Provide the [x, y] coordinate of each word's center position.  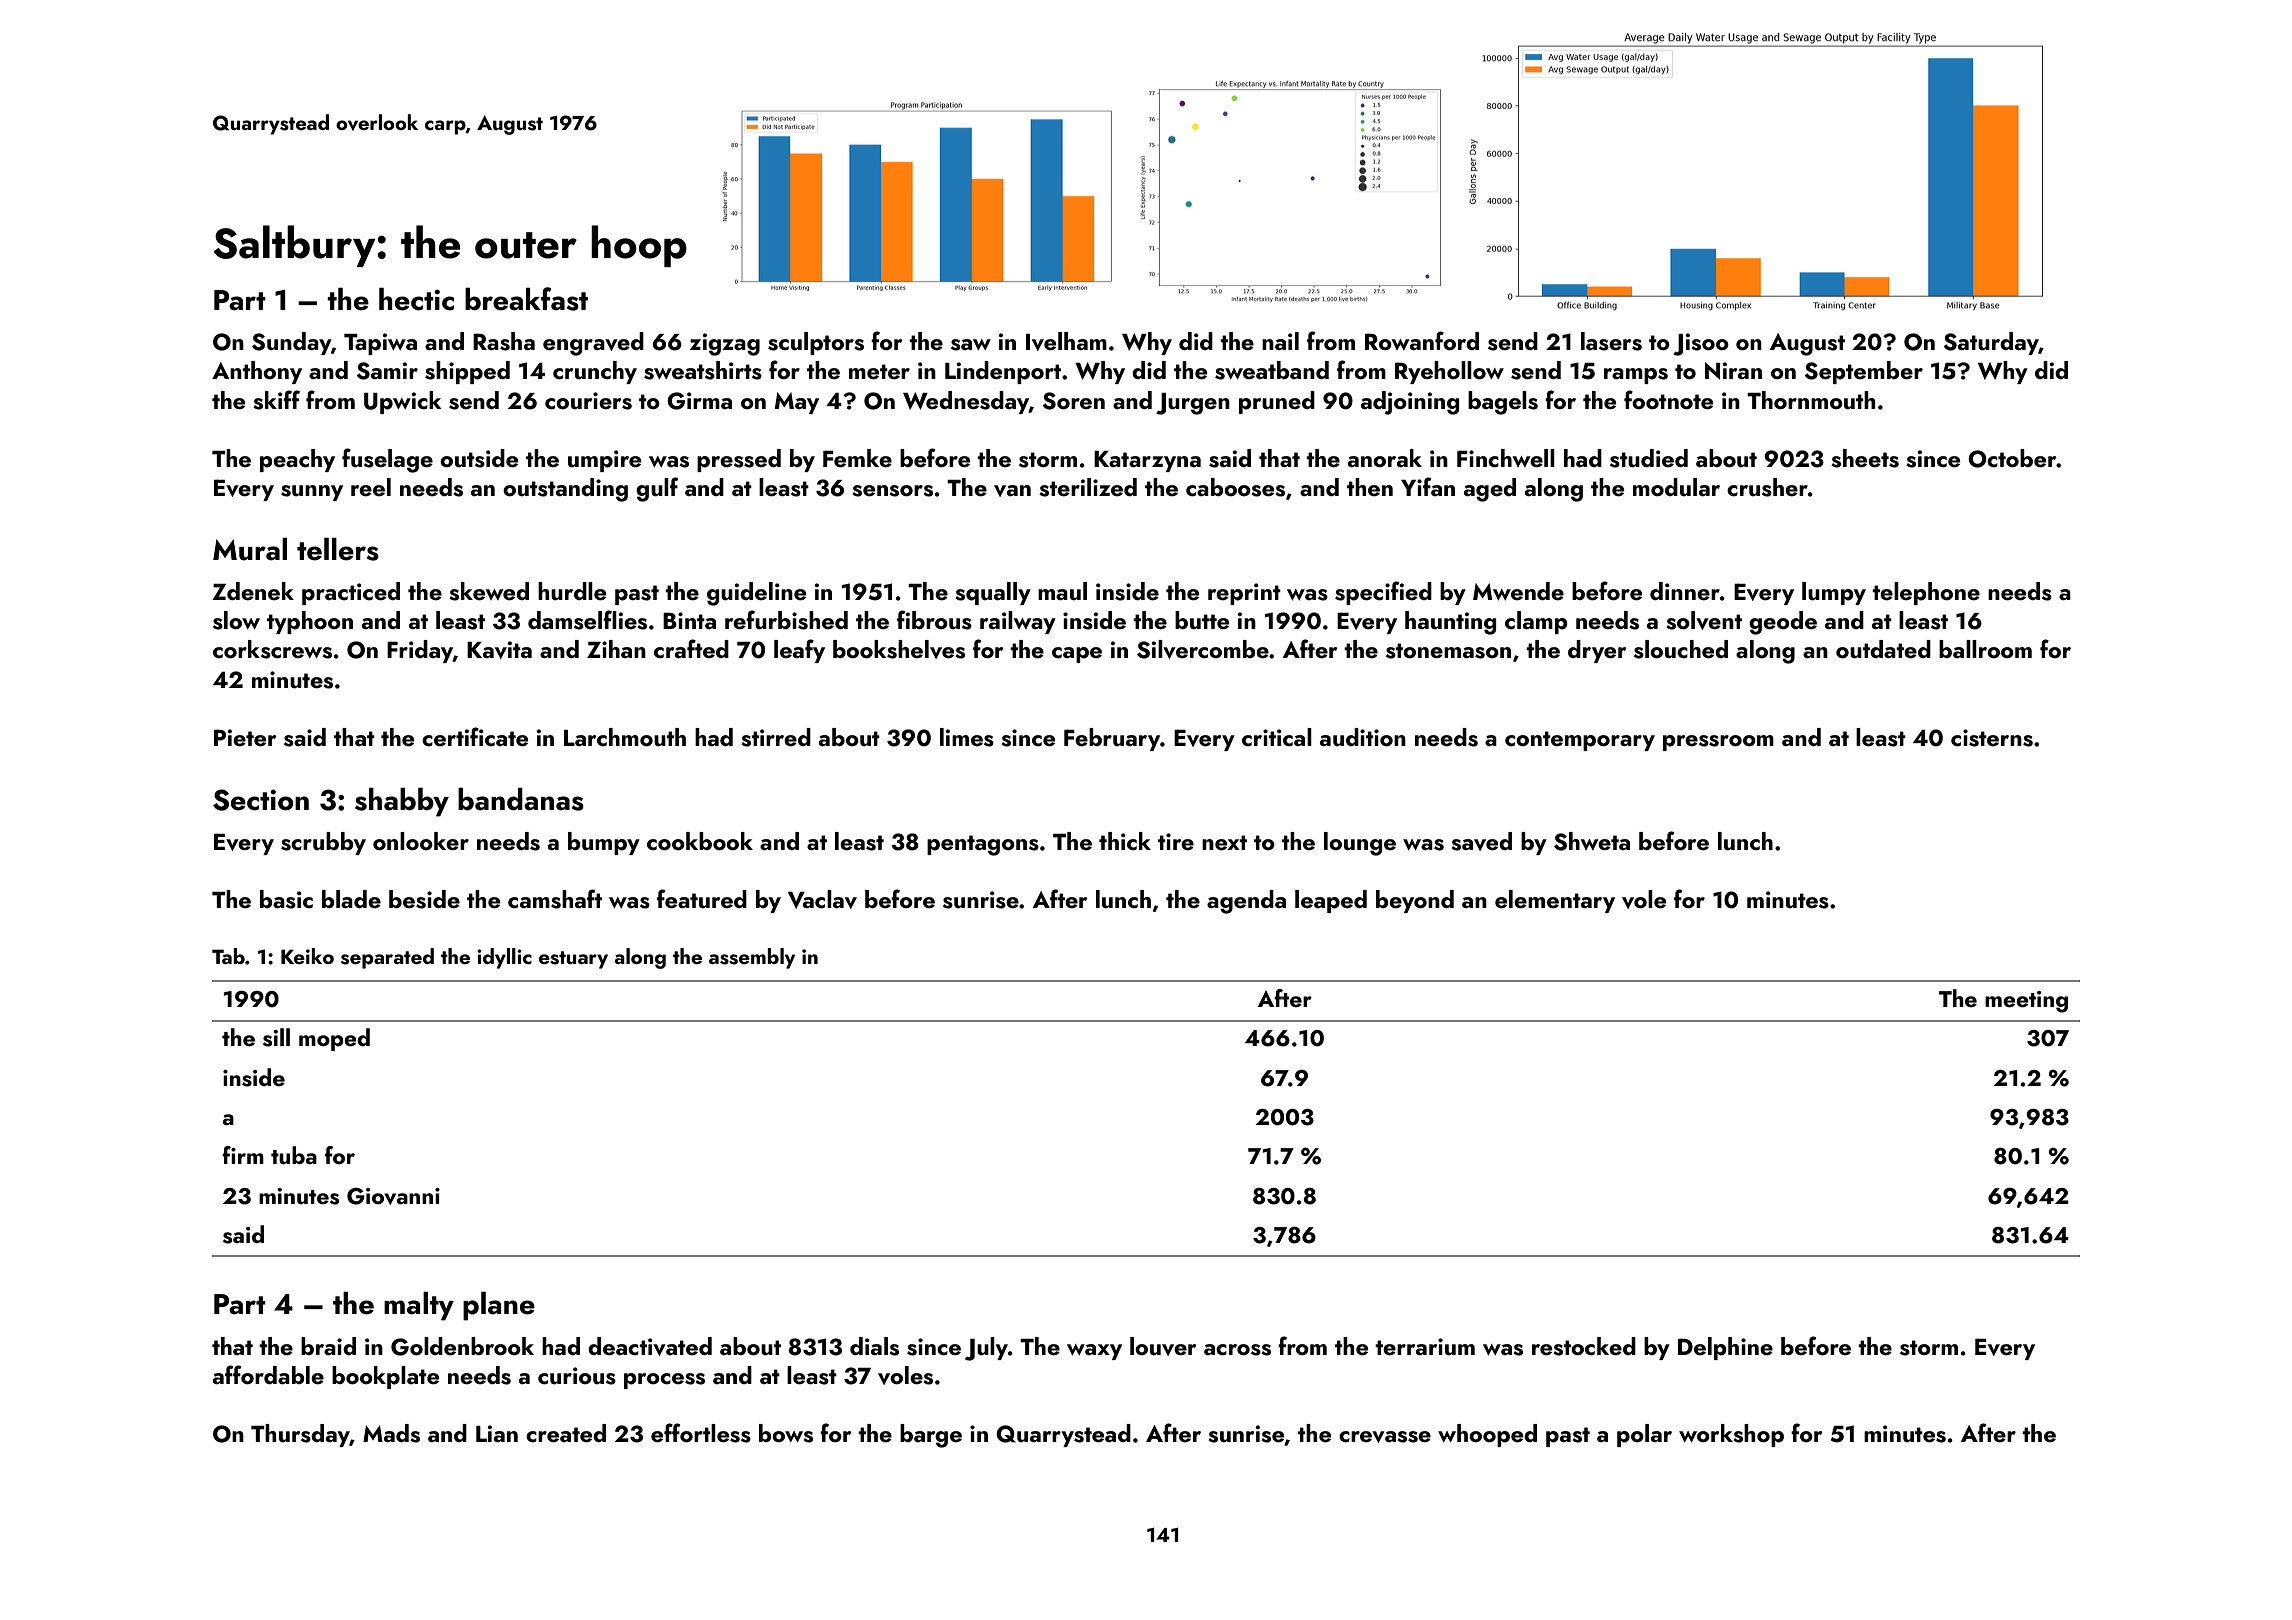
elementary [1555, 901]
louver [1163, 1346]
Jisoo [1701, 344]
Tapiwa [380, 344]
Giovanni [393, 1196]
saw [971, 345]
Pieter [245, 737]
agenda [1246, 902]
